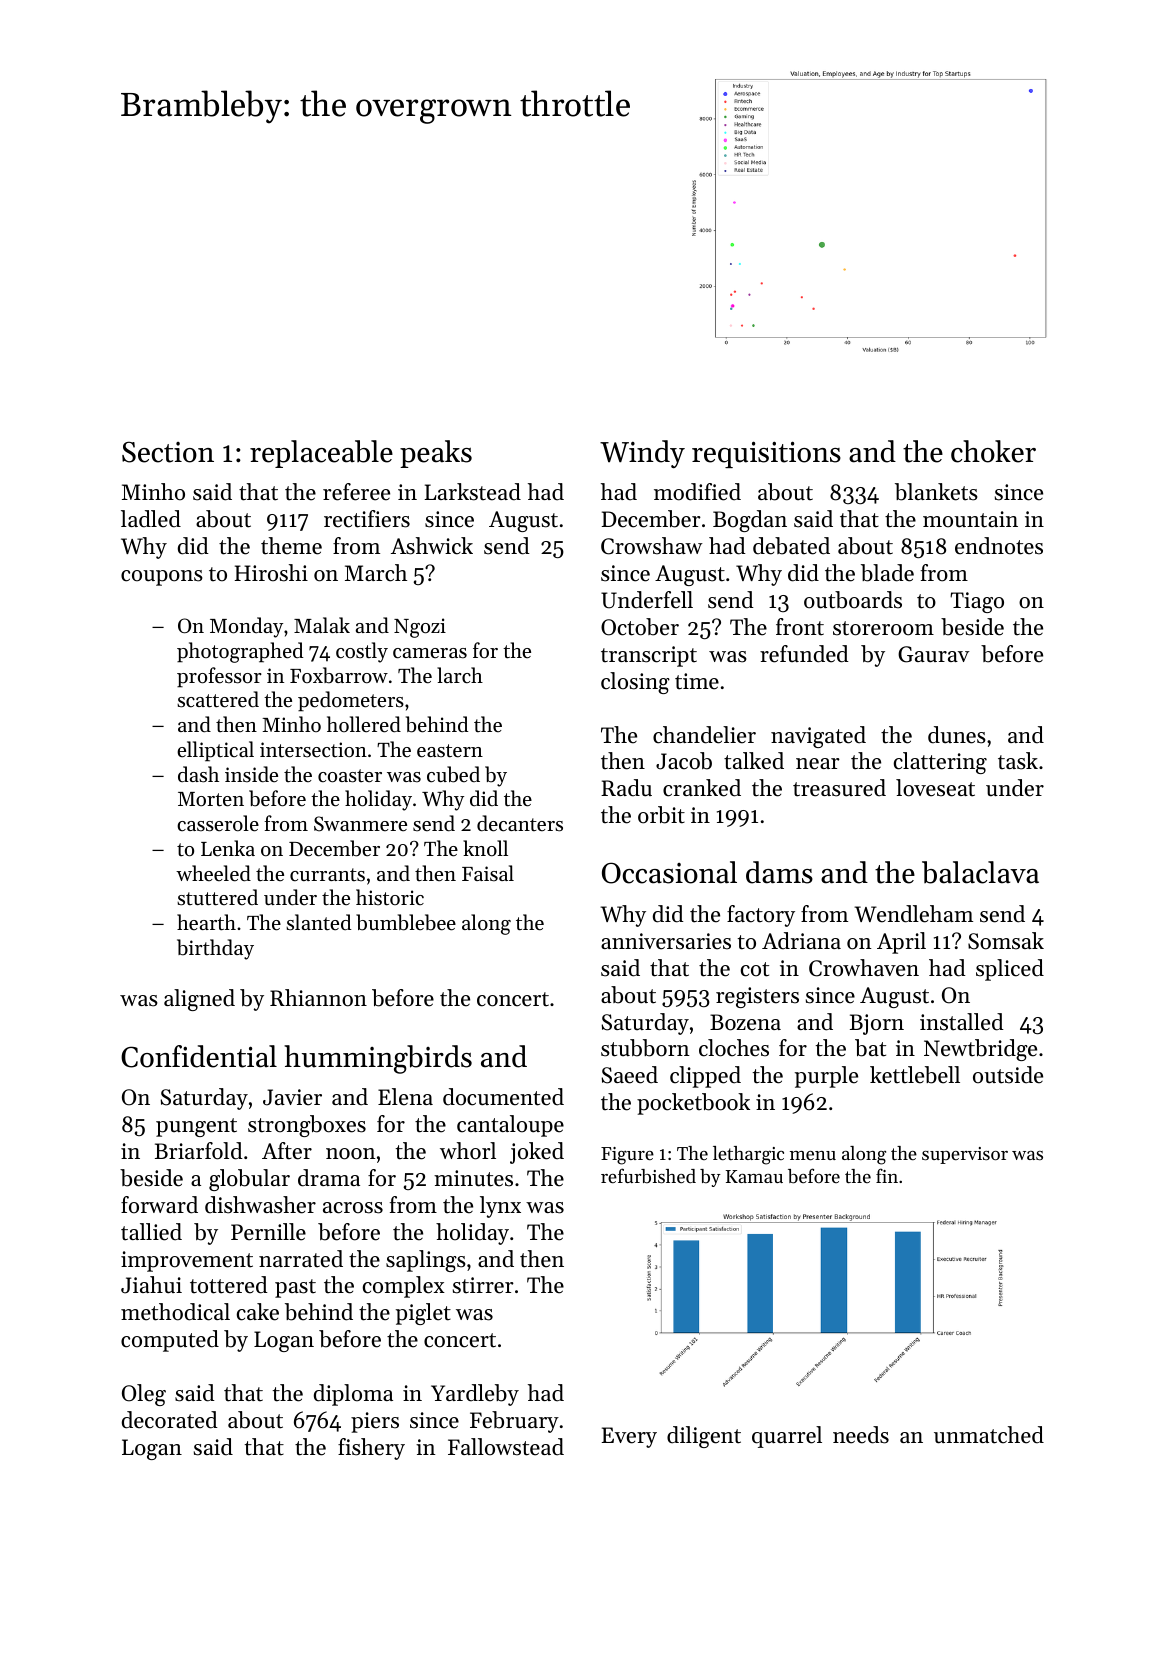 Image resolution: width=1165 pixels, height=1654 pixels. What do you see at coordinates (151, 519) in the screenshot?
I see `ladled` at bounding box center [151, 519].
